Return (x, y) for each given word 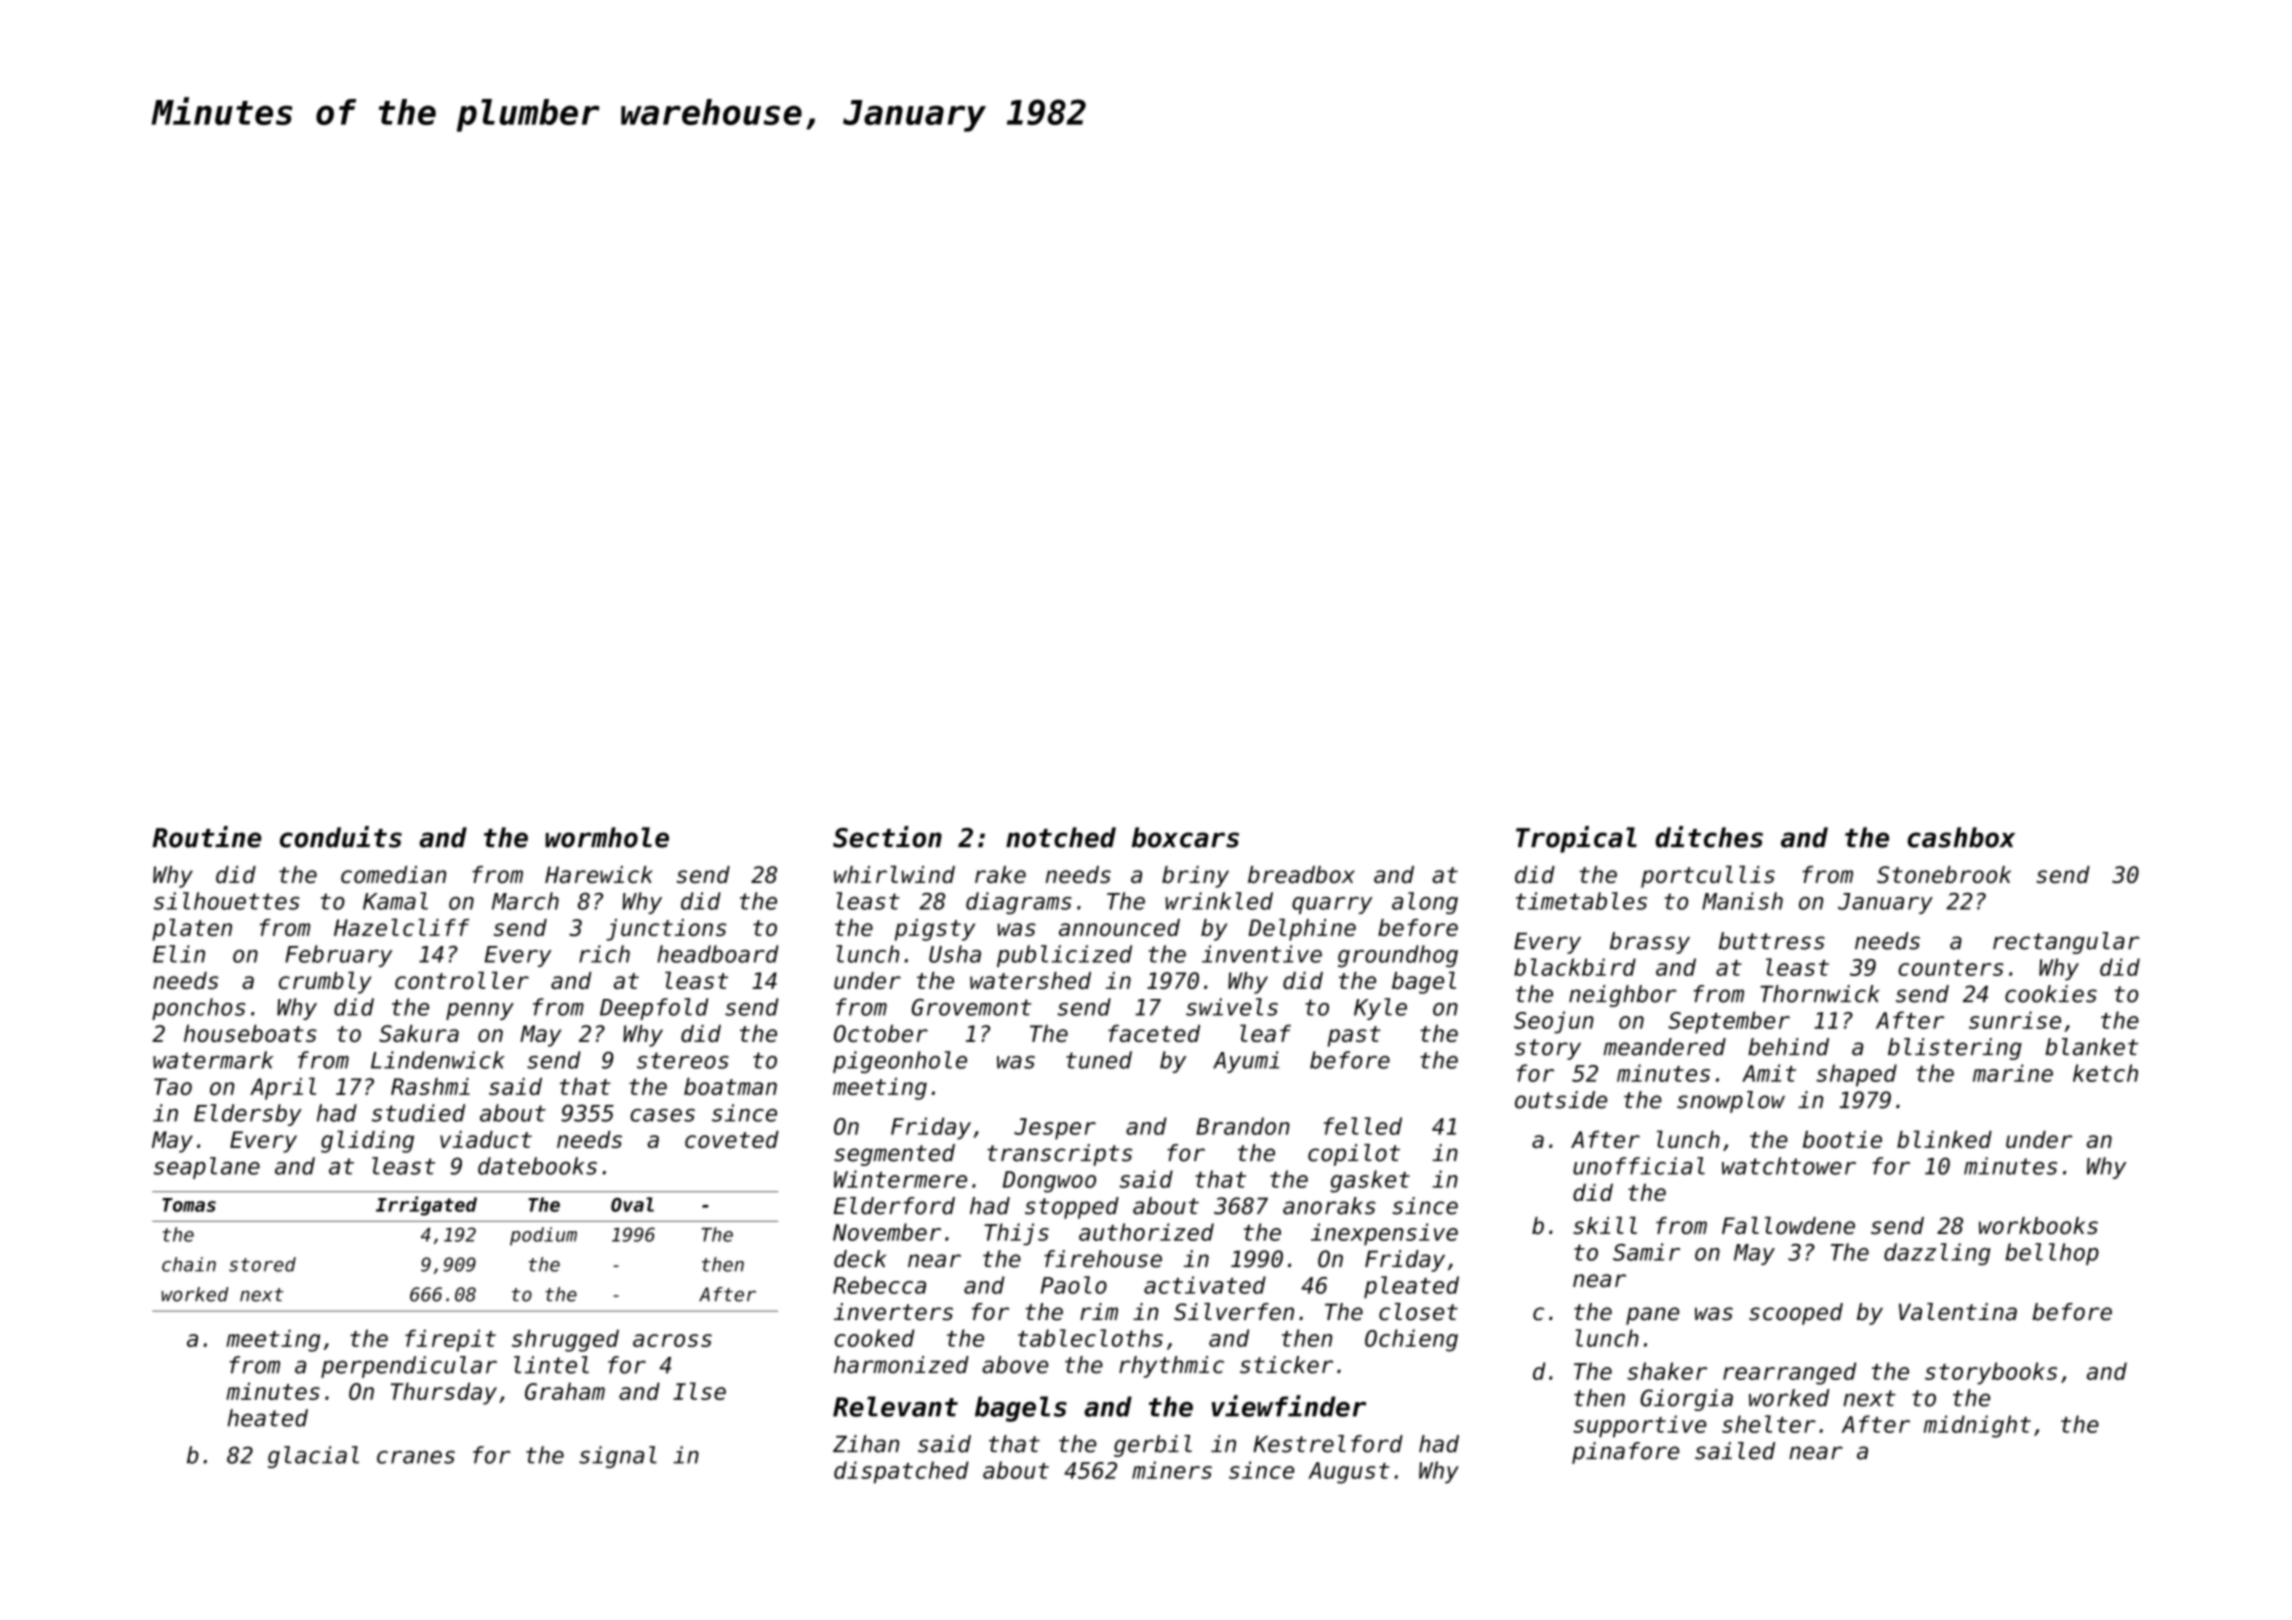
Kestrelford (1328, 1444)
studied (418, 1113)
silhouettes (227, 901)
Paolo (1074, 1285)
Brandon (1243, 1126)
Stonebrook (1944, 874)
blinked (1944, 1139)
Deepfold (654, 1009)
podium (543, 1236)
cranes (416, 1457)
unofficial (1639, 1166)
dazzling (1937, 1254)
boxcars (1185, 837)
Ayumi (1246, 1062)
